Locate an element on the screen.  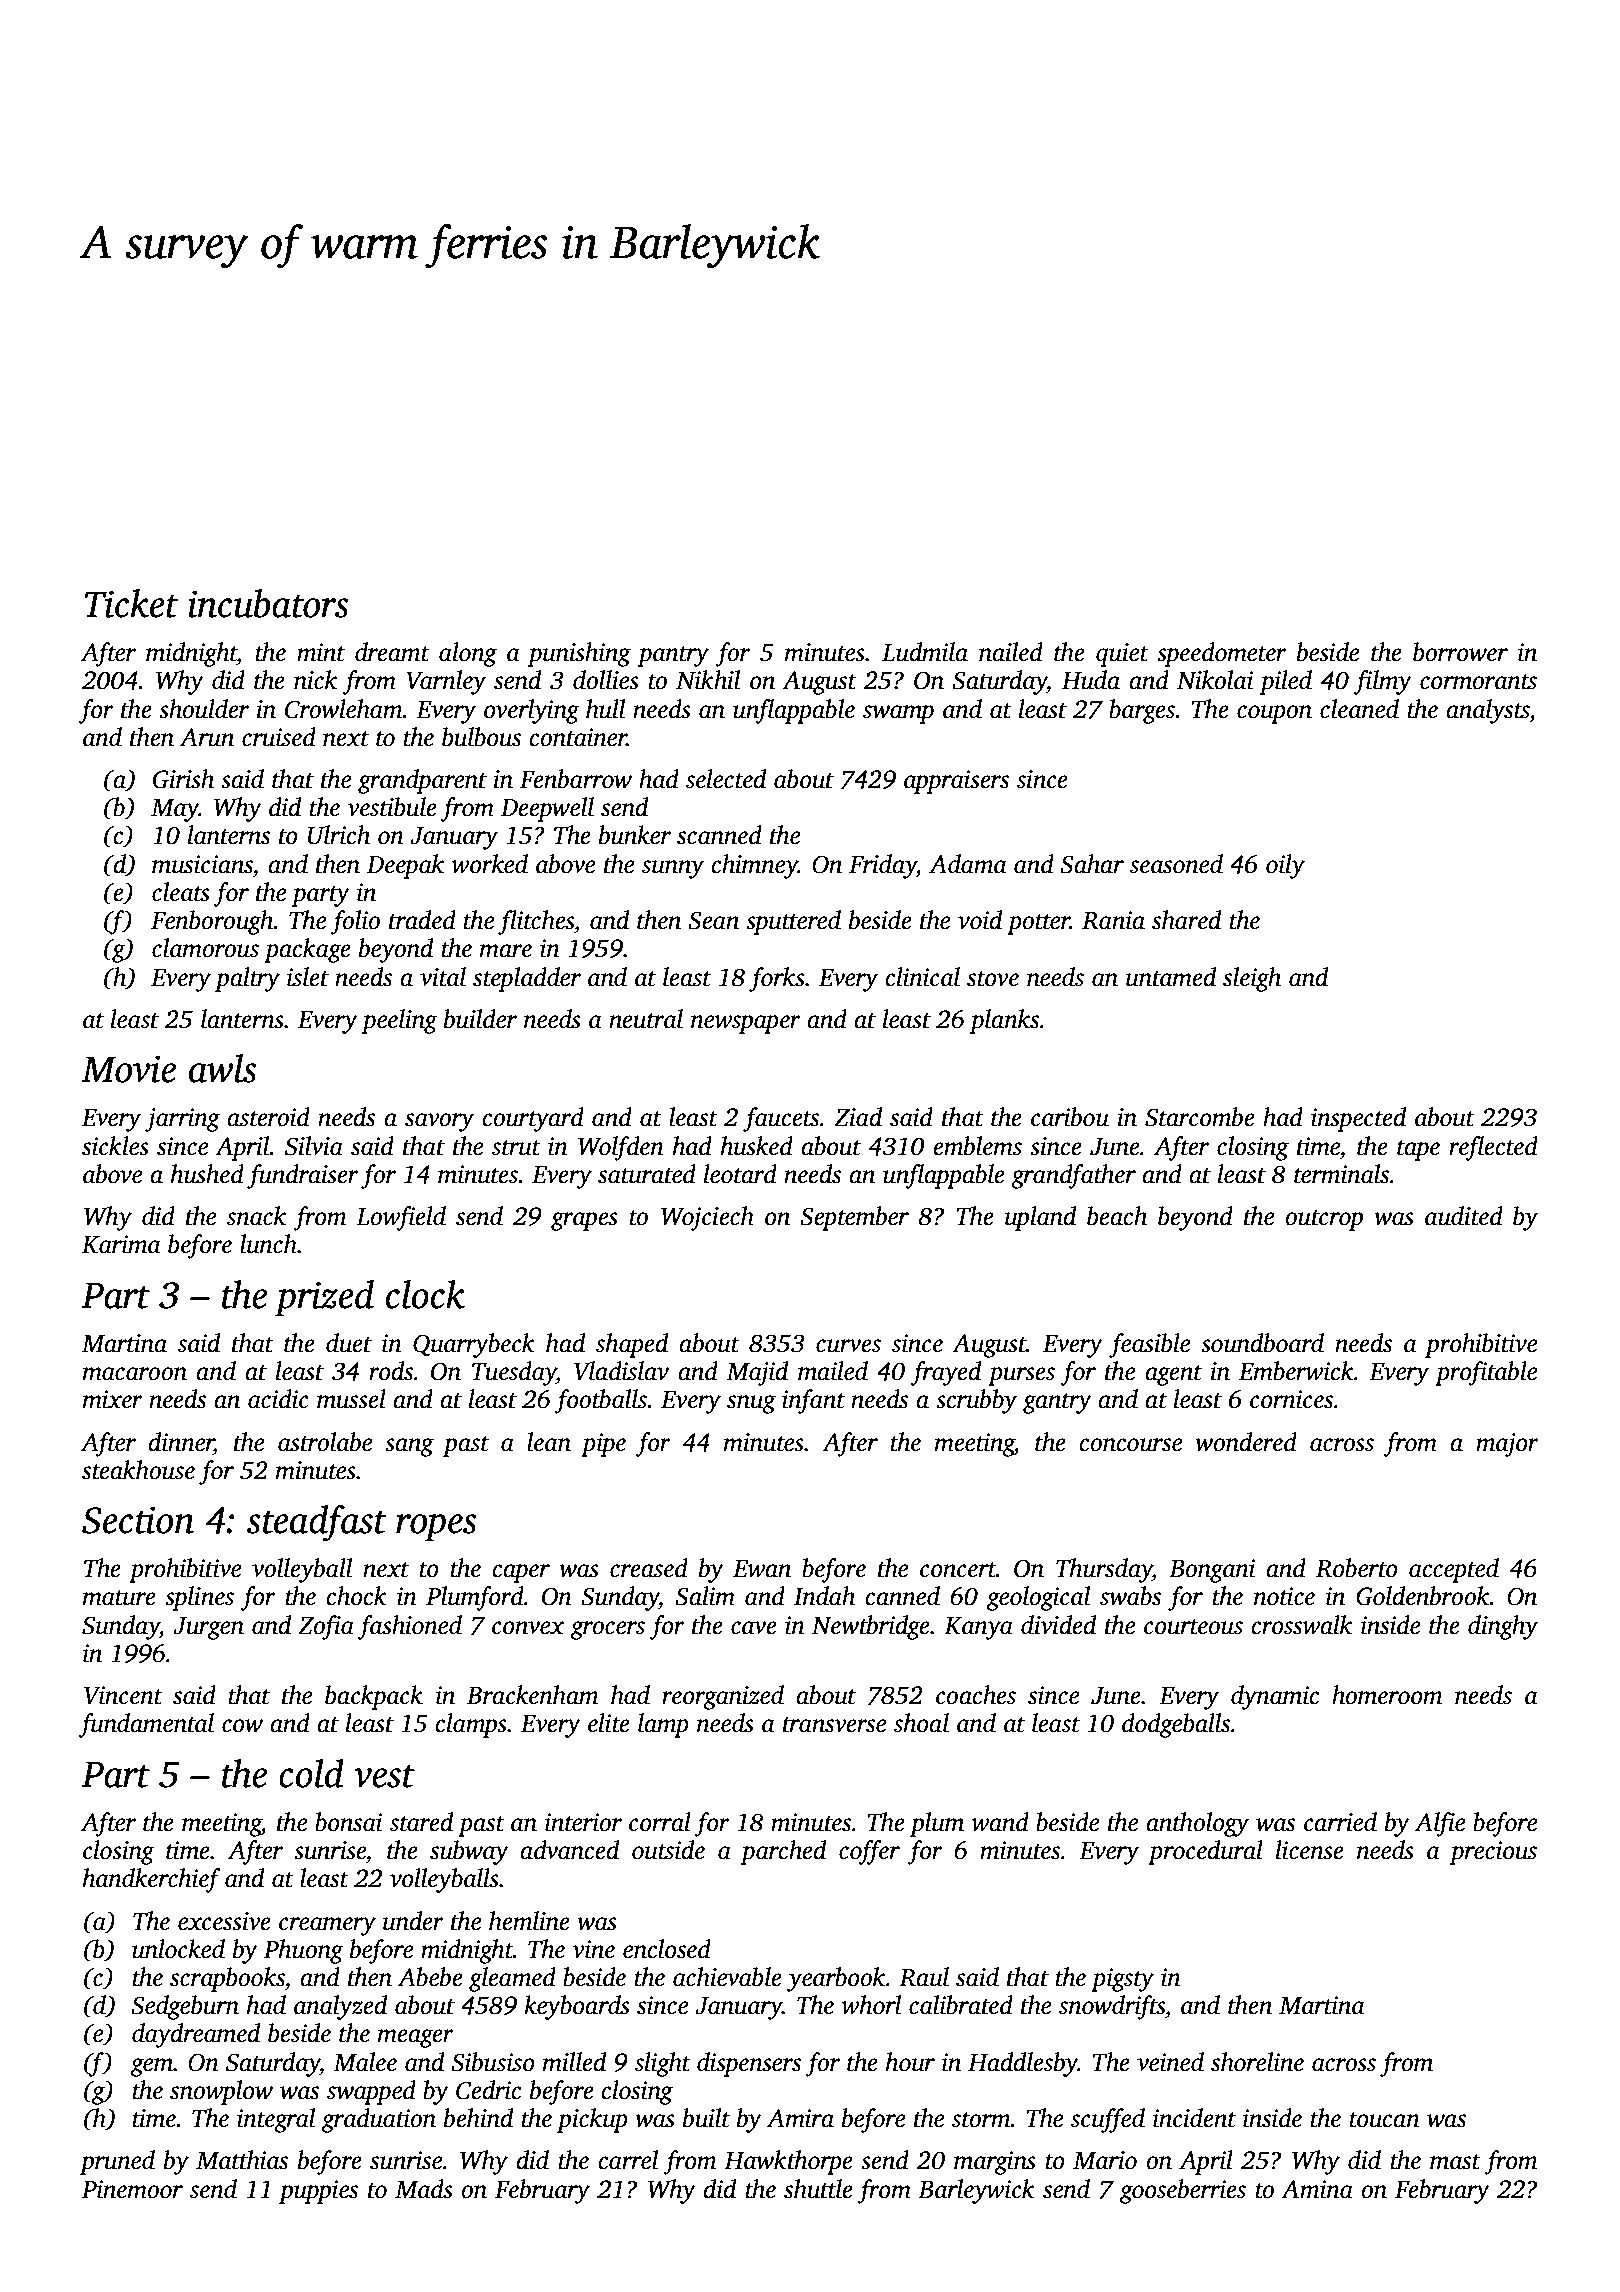
courteous is located at coordinates (1193, 1627).
